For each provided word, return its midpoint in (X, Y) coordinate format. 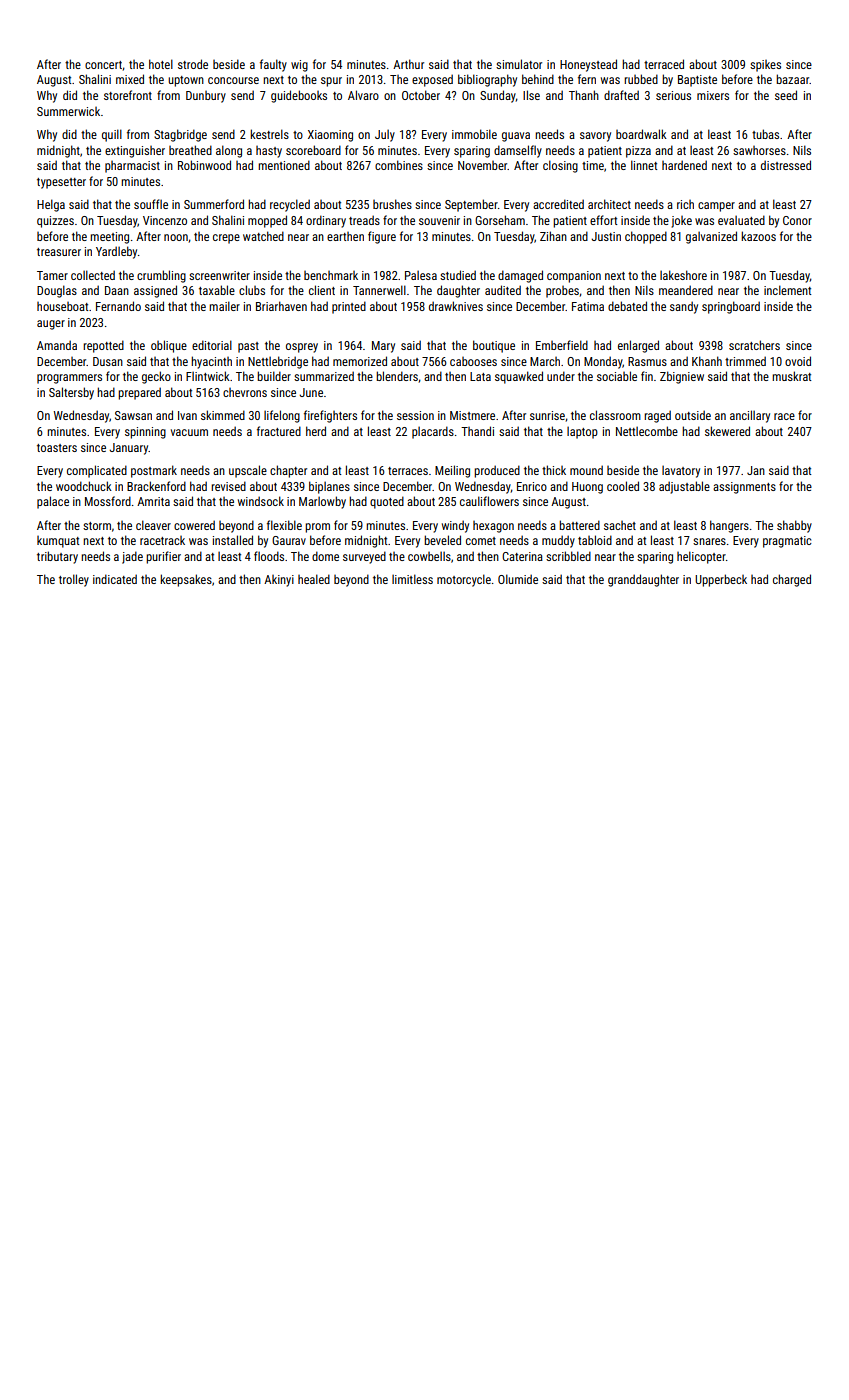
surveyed (364, 557)
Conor (797, 220)
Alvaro (363, 95)
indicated (115, 579)
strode (193, 64)
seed (786, 95)
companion (574, 277)
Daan (117, 290)
